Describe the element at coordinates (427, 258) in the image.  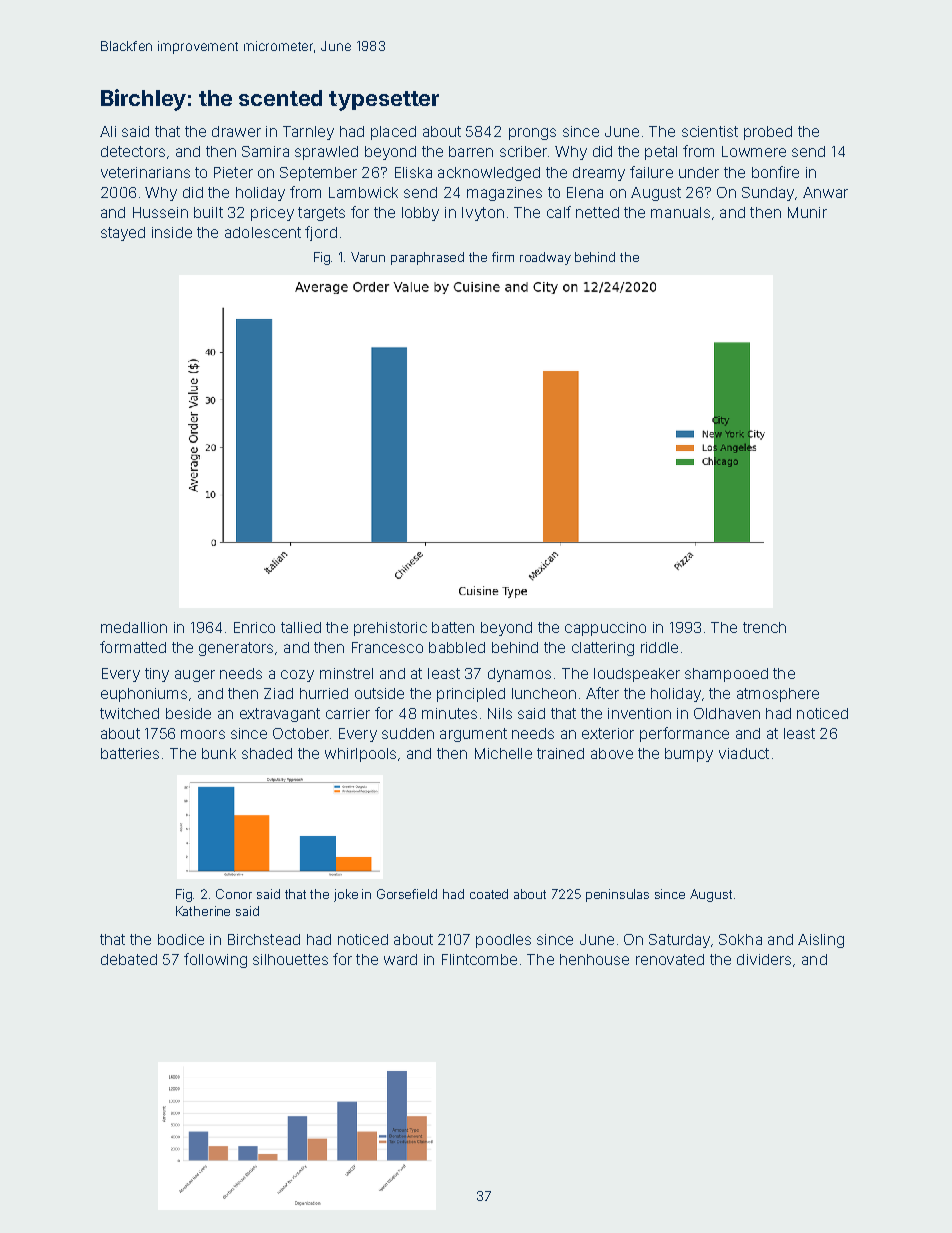
I see `paraphrased` at that location.
